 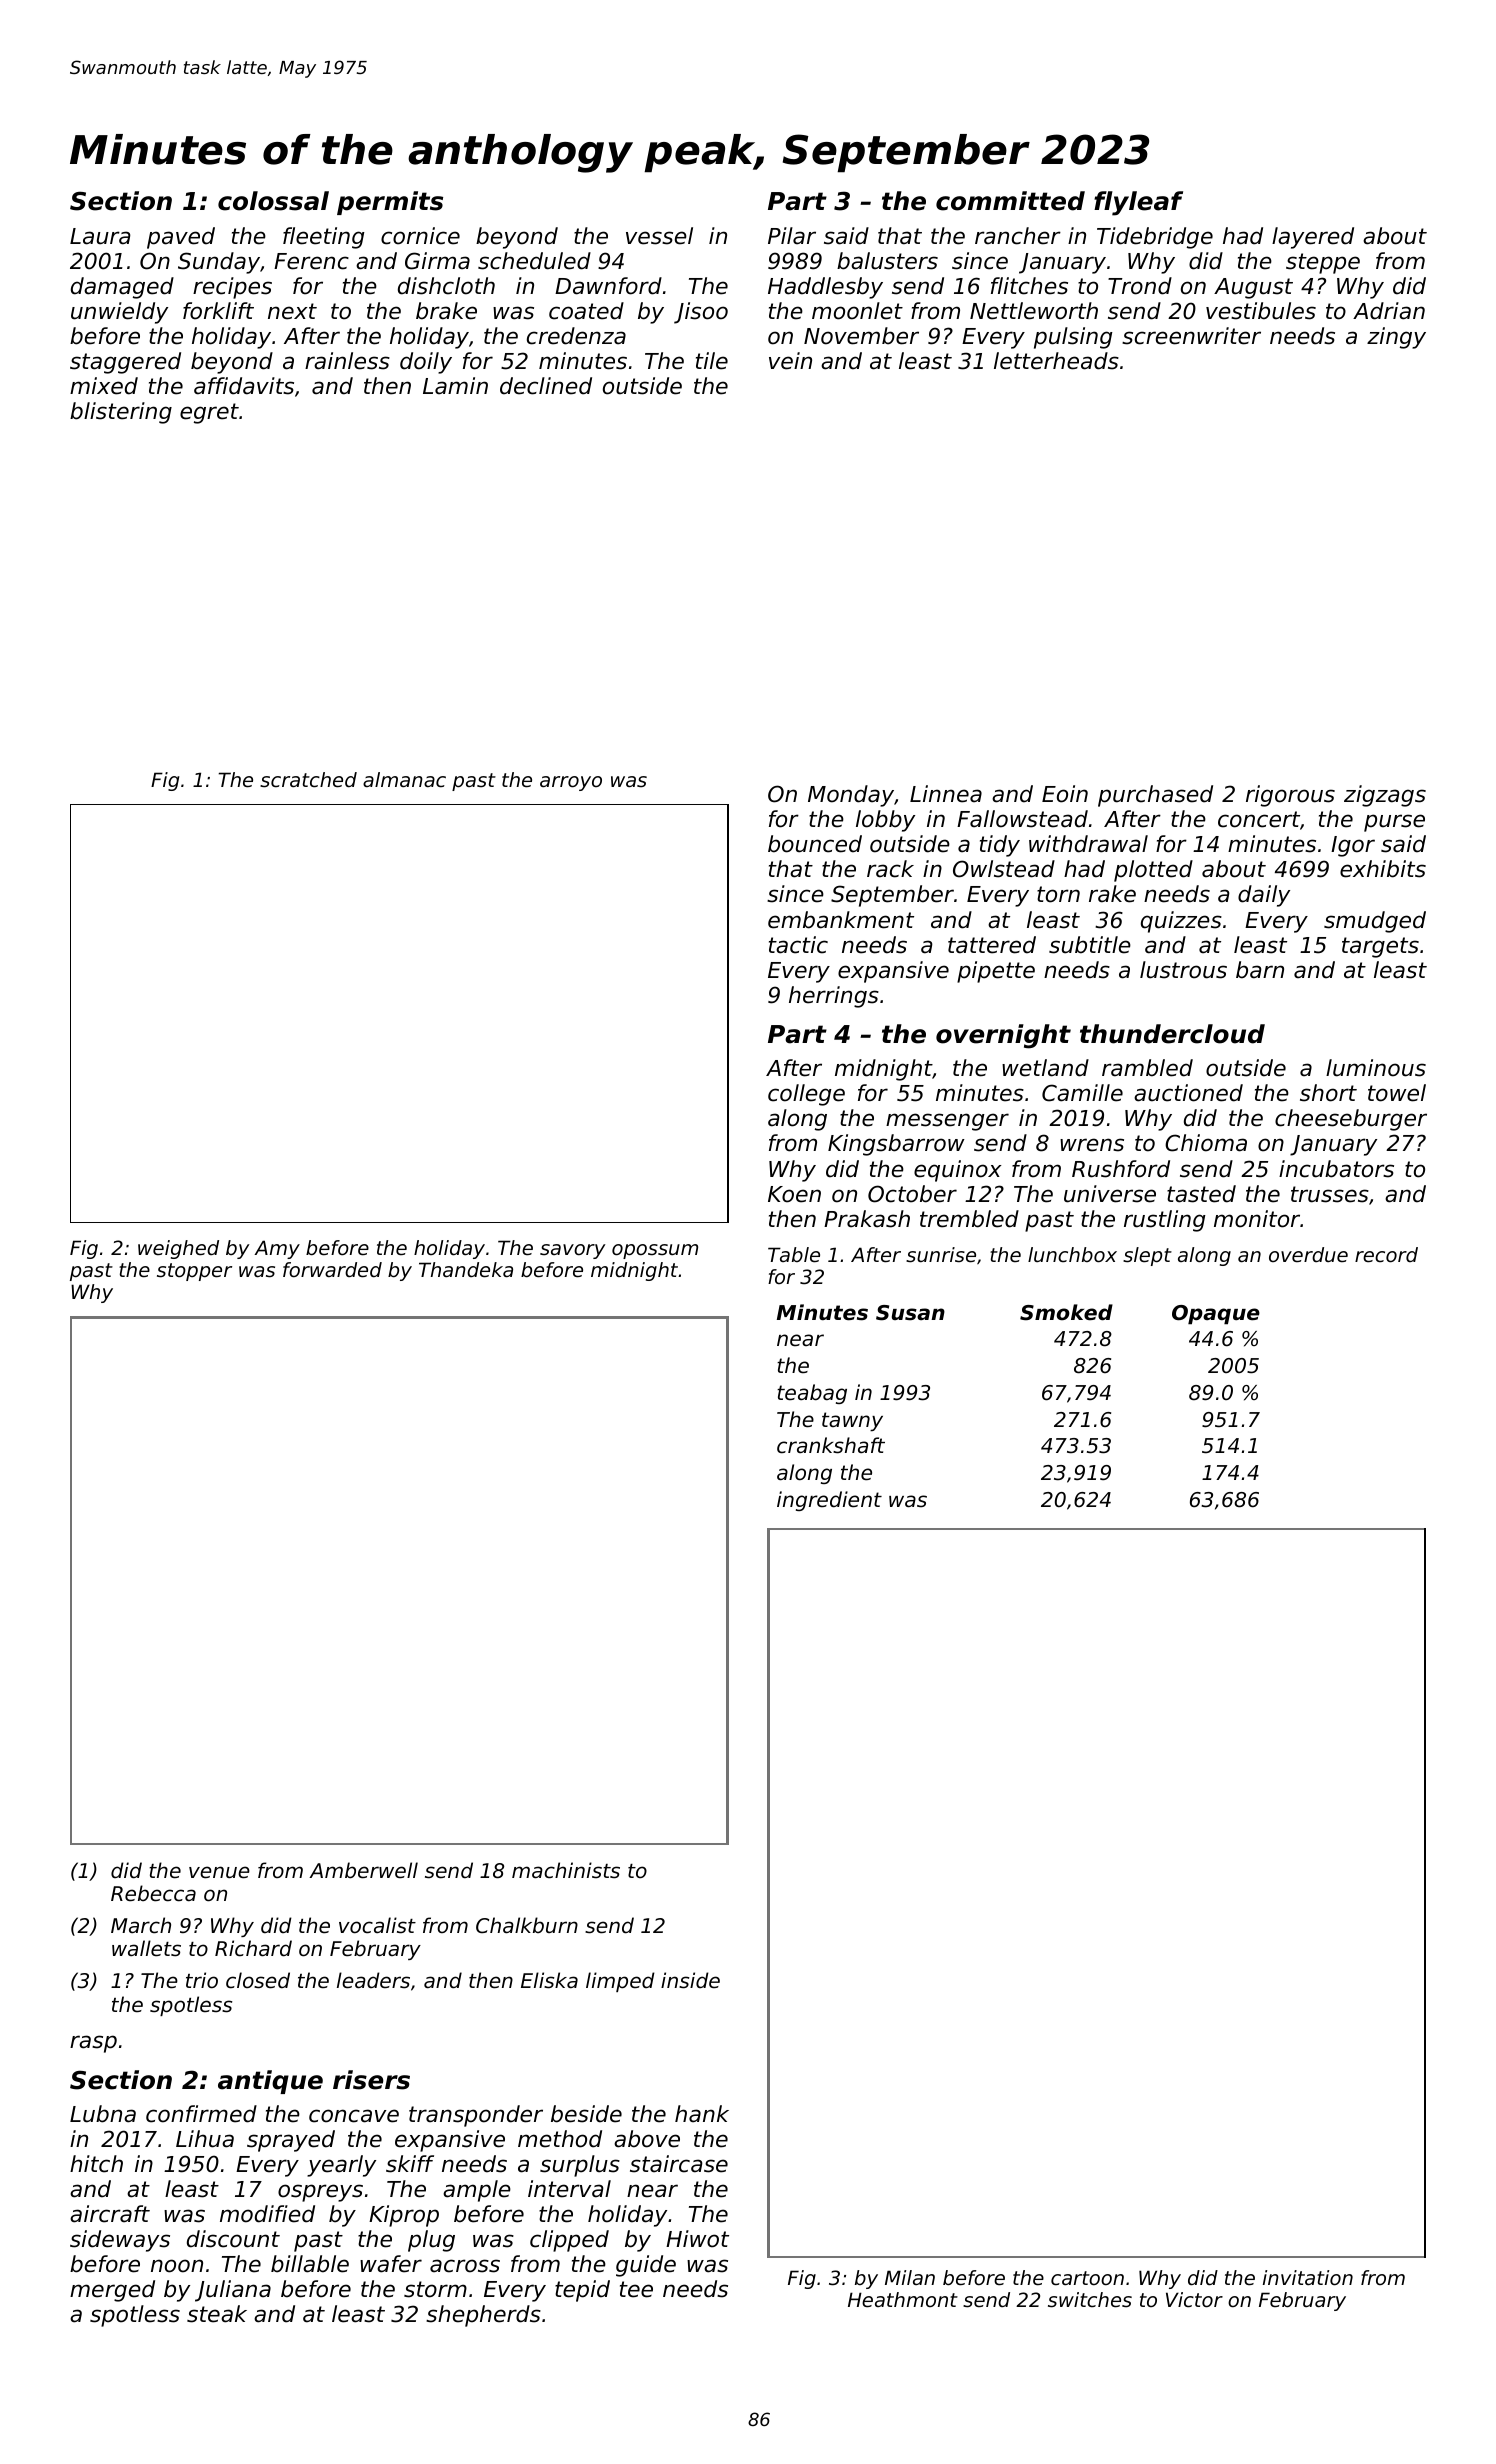 What do you see at coordinates (112, 2291) in the image?
I see `merged` at bounding box center [112, 2291].
